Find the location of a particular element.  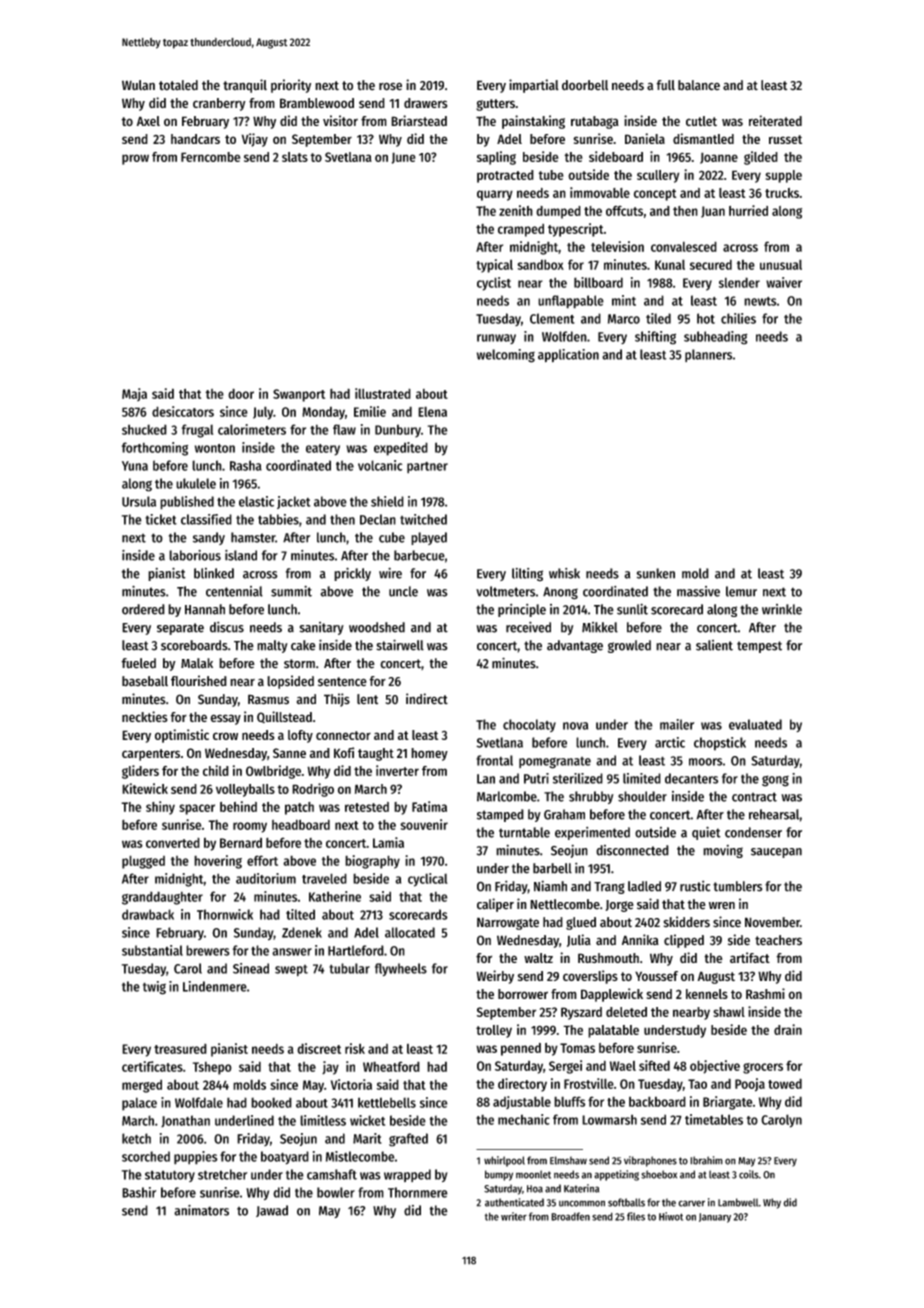

whirlpool is located at coordinates (504, 1161).
